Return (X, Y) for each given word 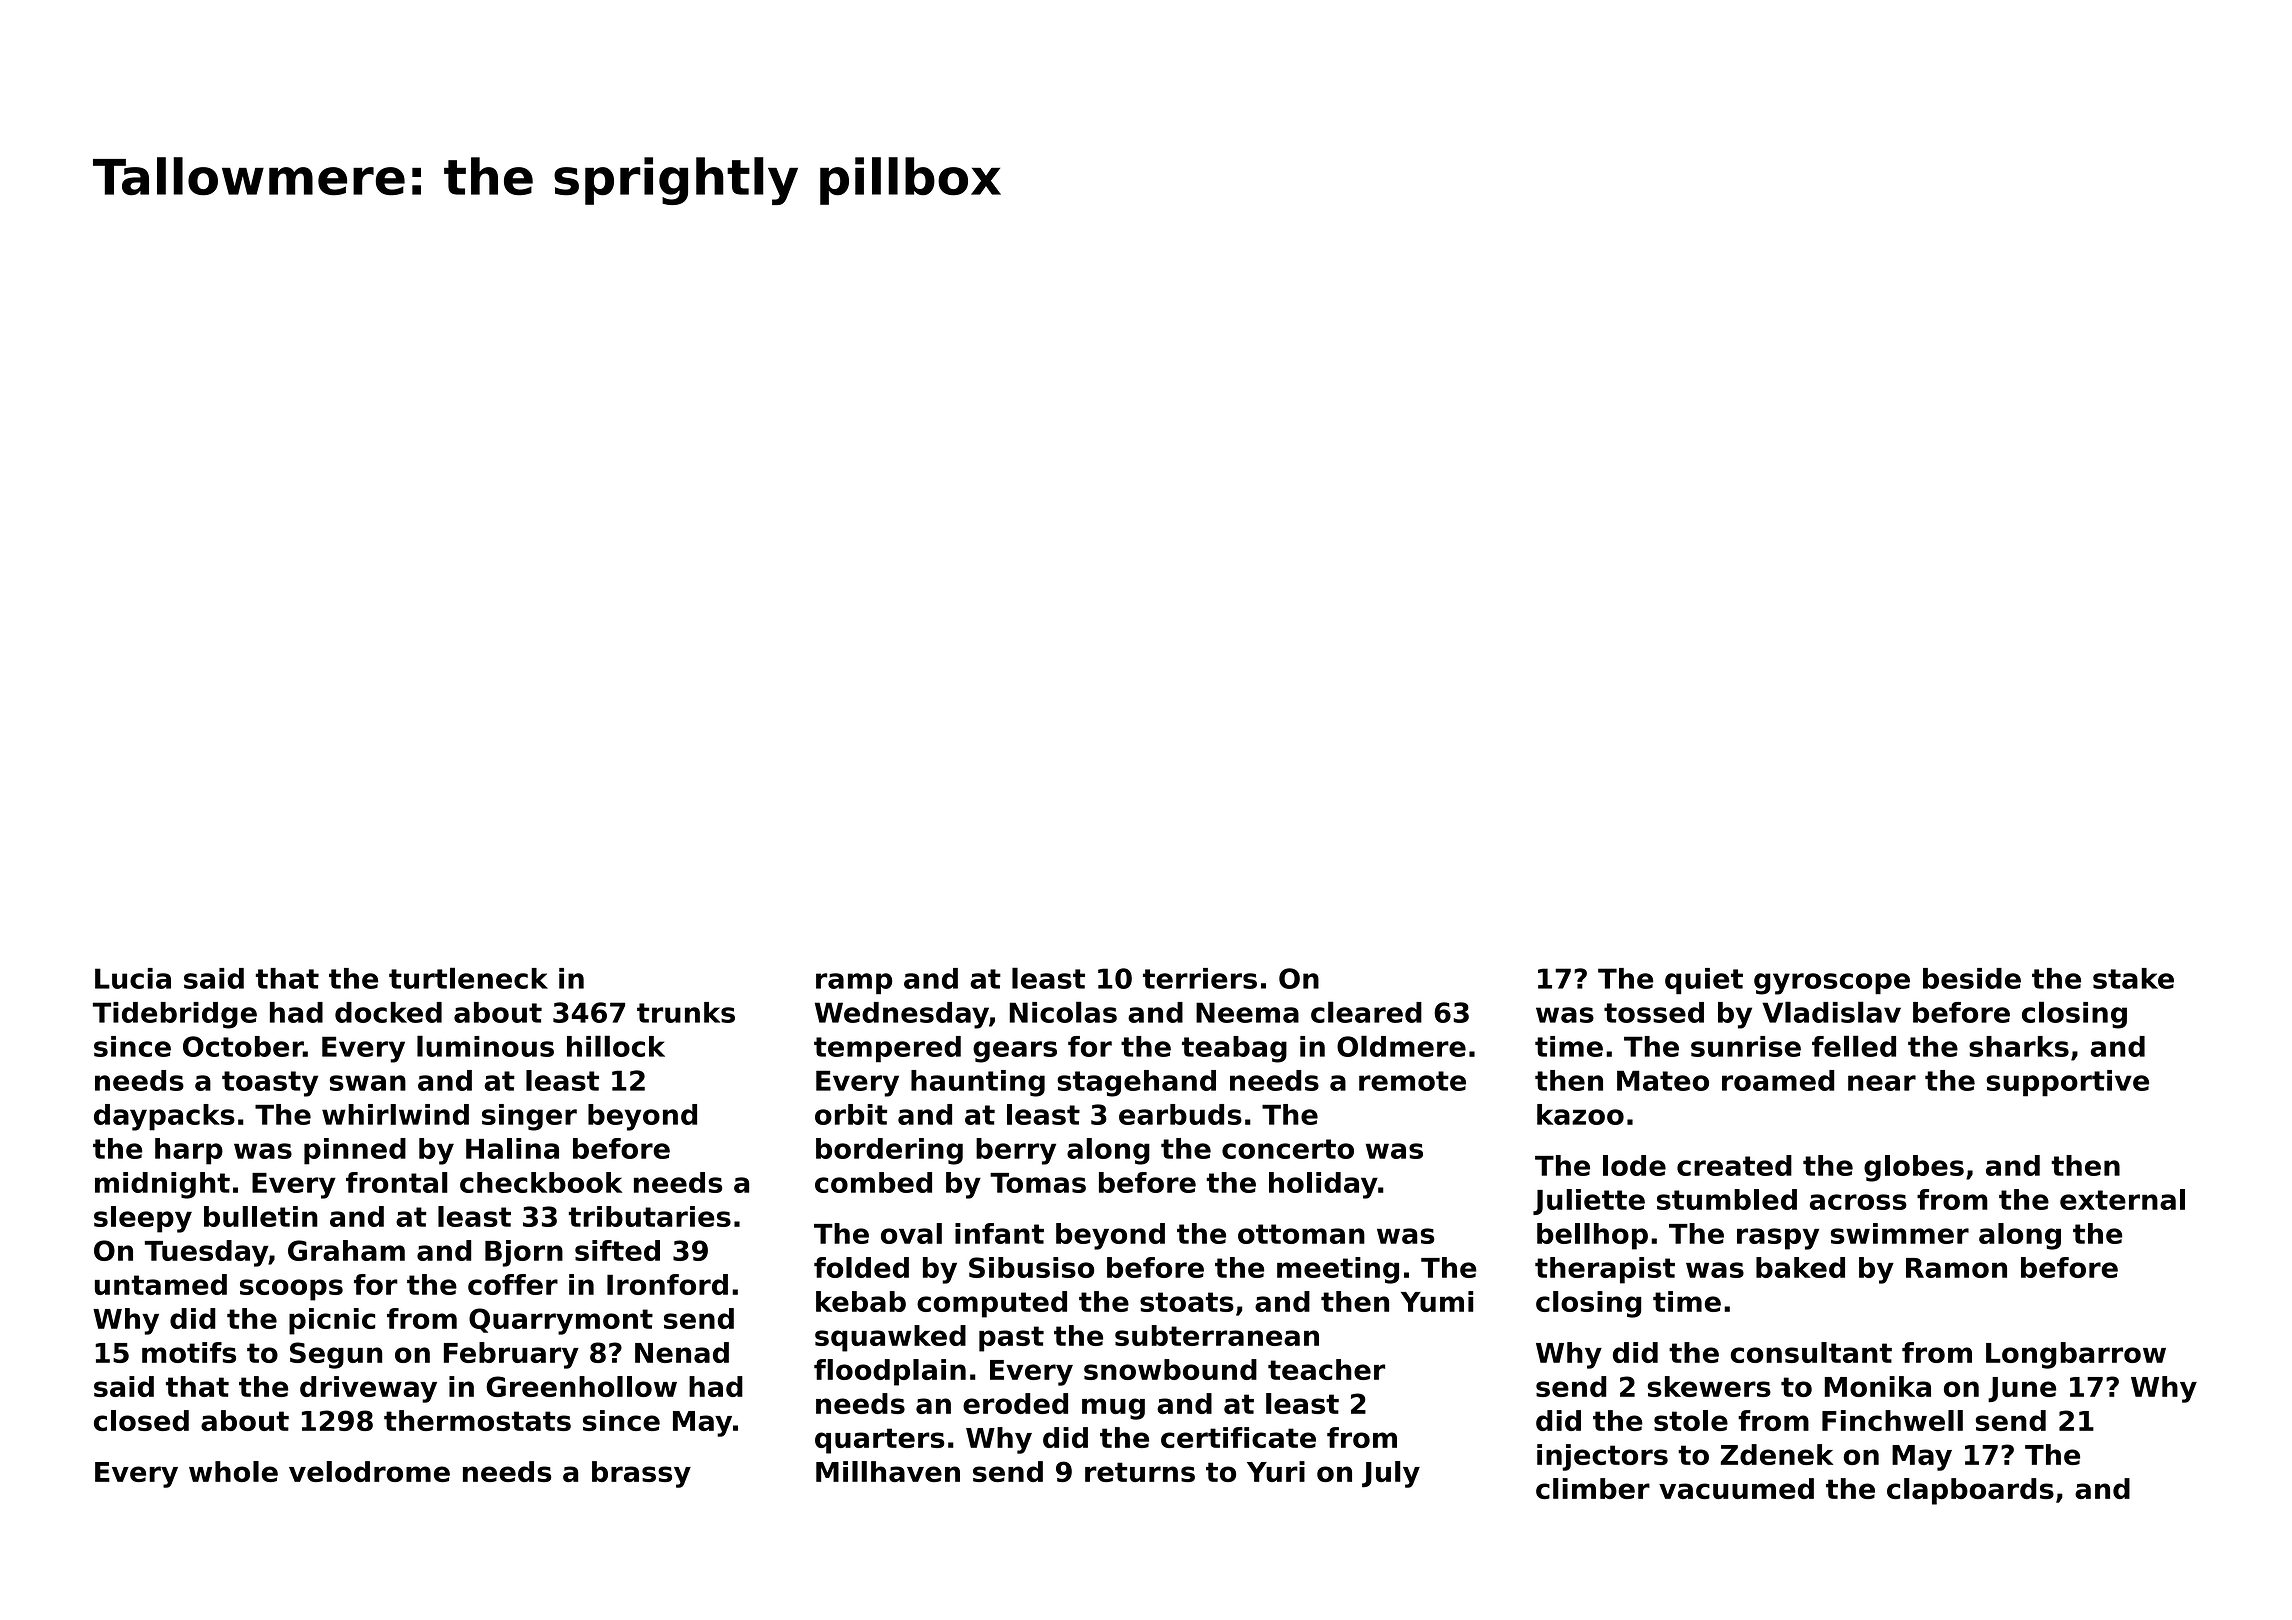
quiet (1704, 981)
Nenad (682, 1352)
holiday (1323, 1185)
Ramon (1956, 1268)
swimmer (1900, 1233)
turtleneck (468, 978)
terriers (1200, 978)
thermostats (477, 1420)
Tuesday (206, 1253)
